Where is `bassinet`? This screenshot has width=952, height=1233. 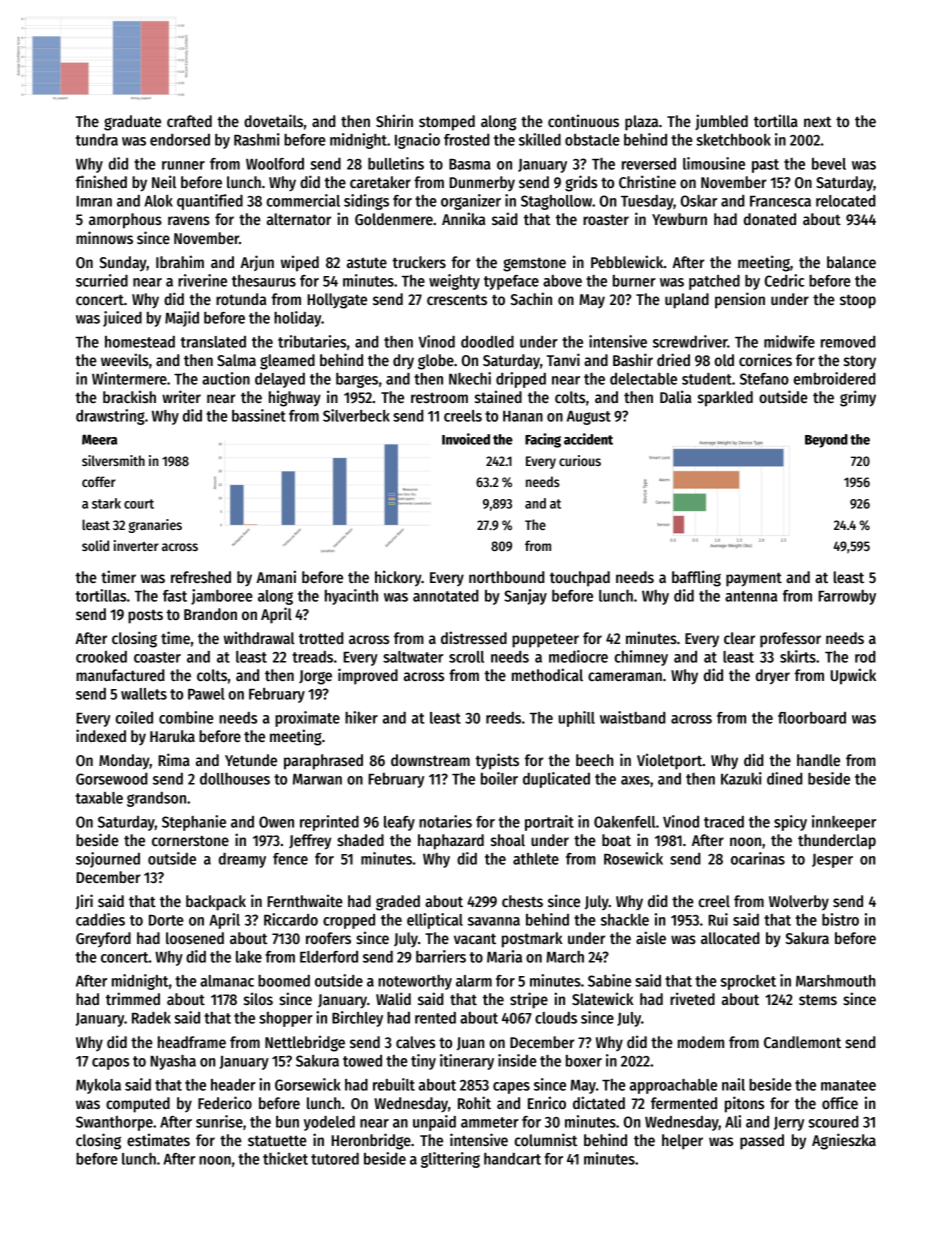 bassinet is located at coordinates (259, 415).
